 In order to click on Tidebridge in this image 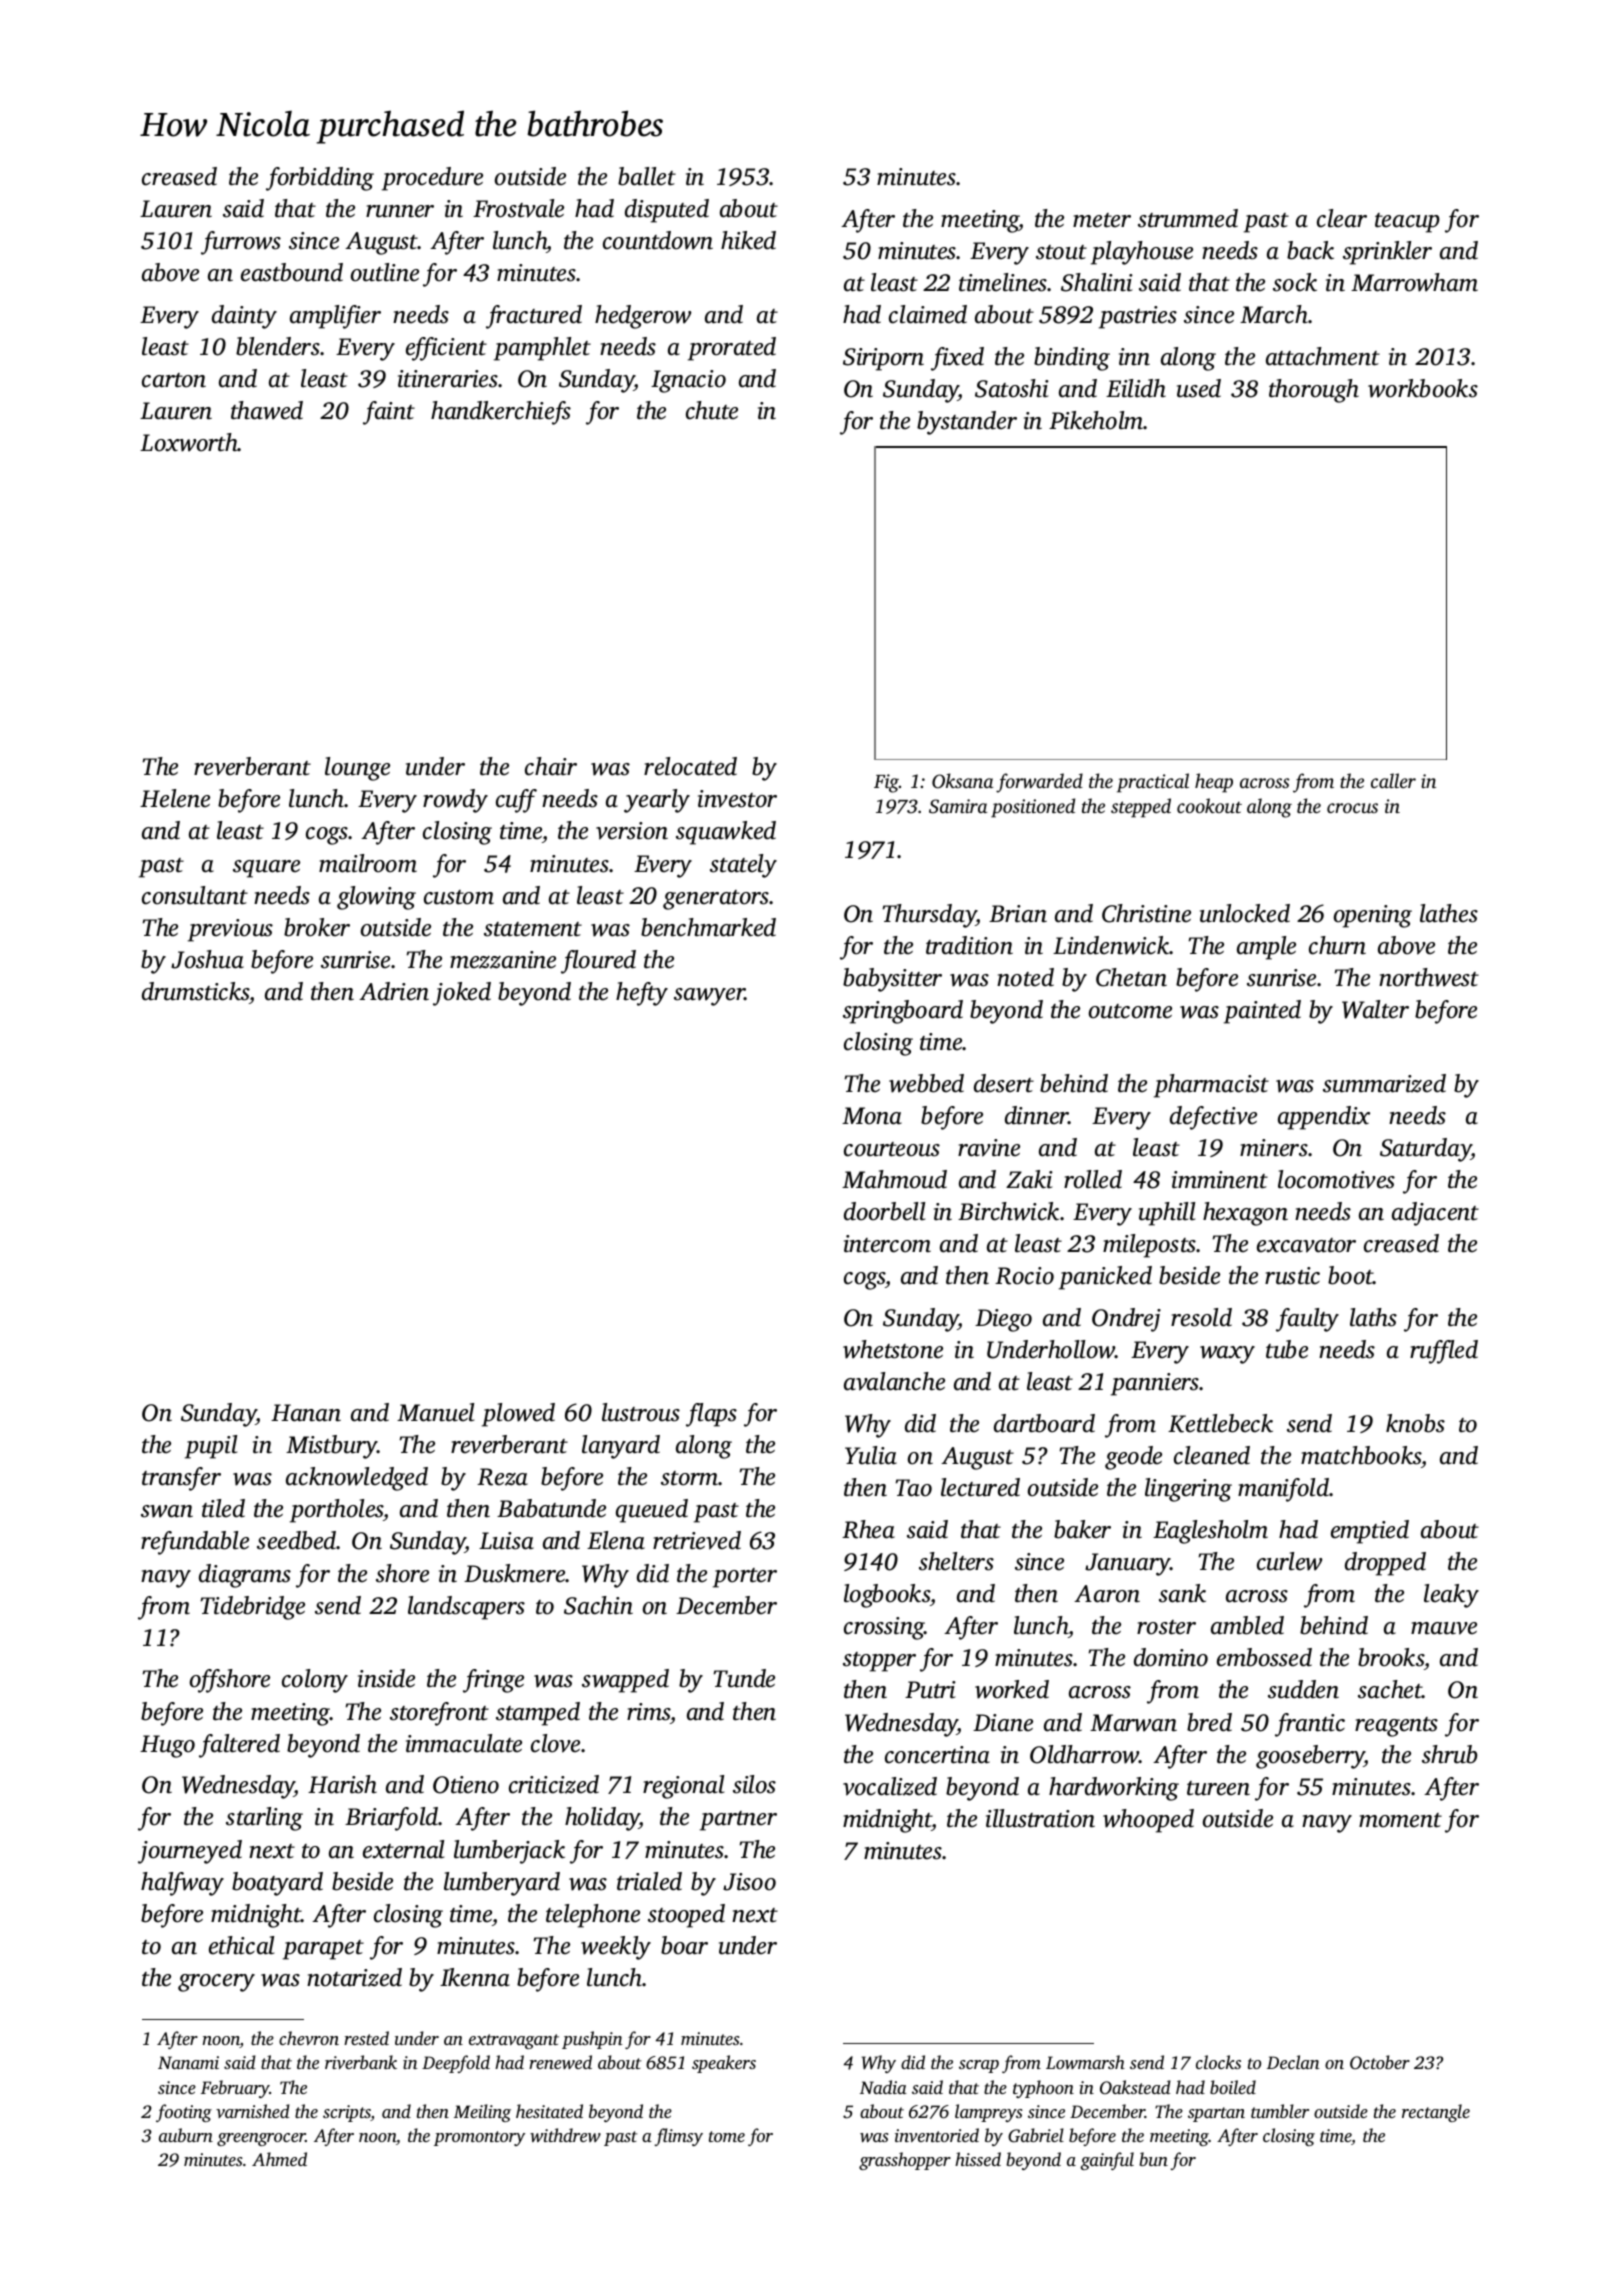, I will do `click(253, 1608)`.
